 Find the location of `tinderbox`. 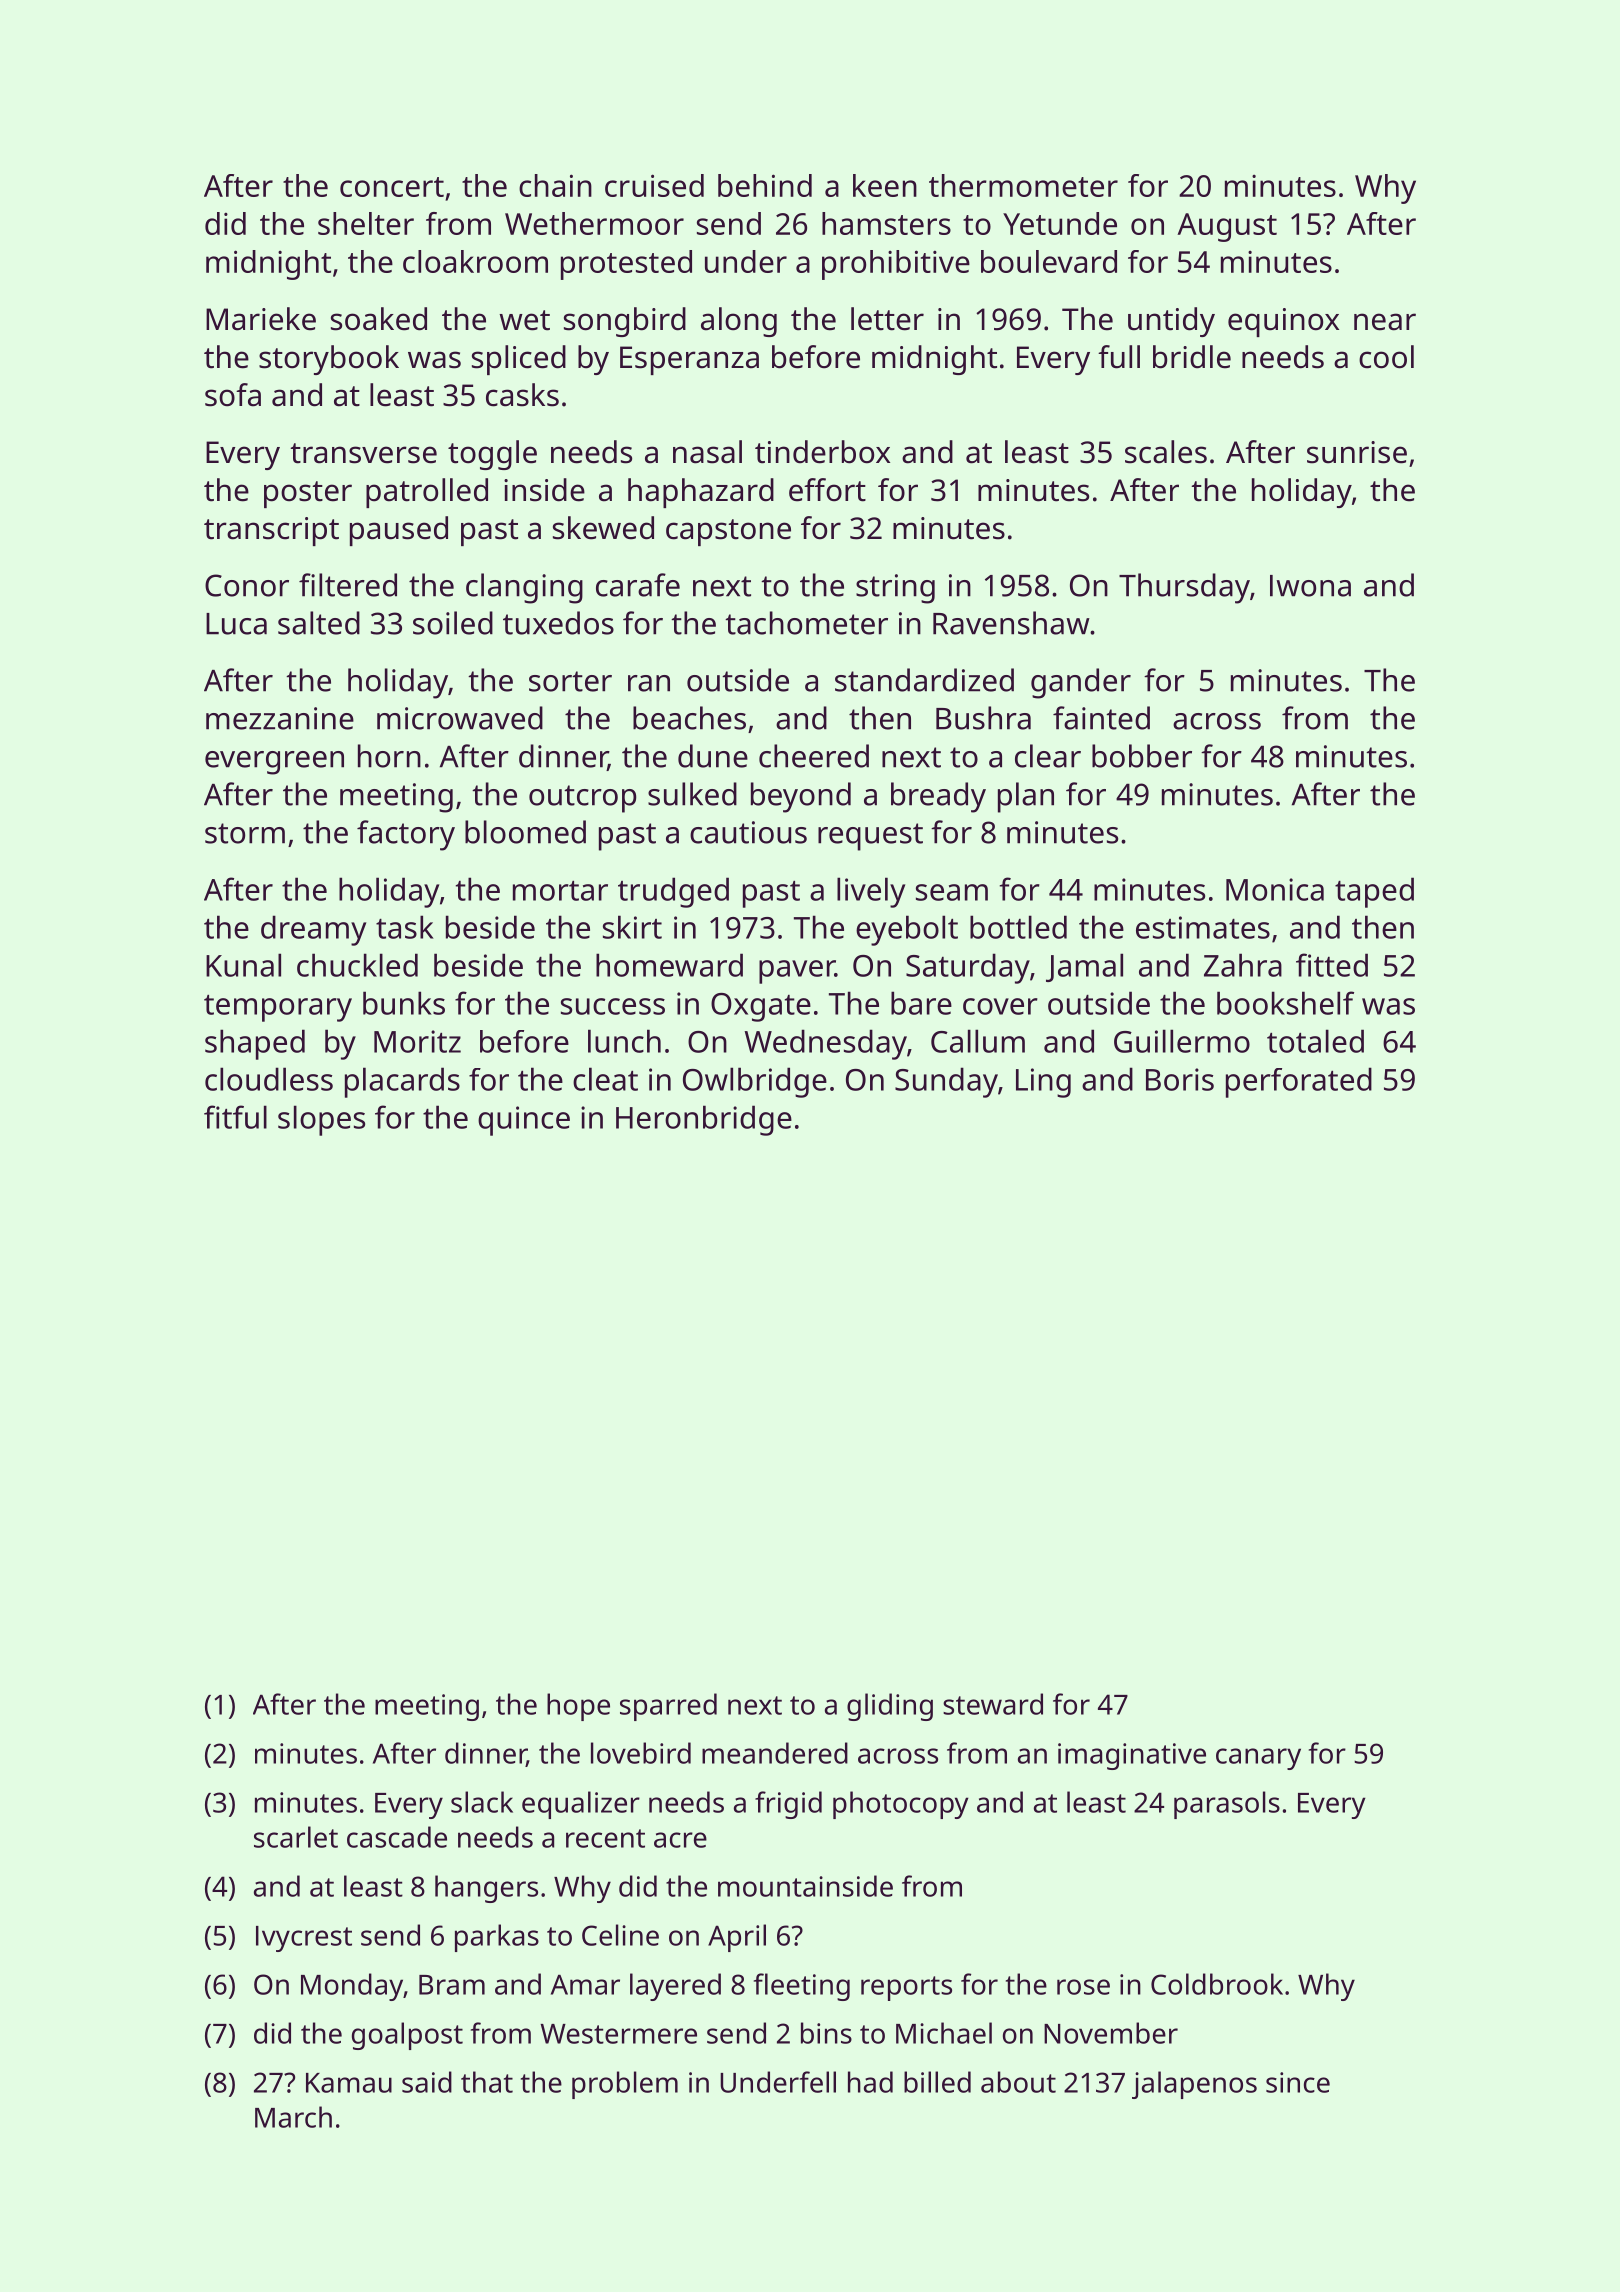

tinderbox is located at coordinates (822, 452).
